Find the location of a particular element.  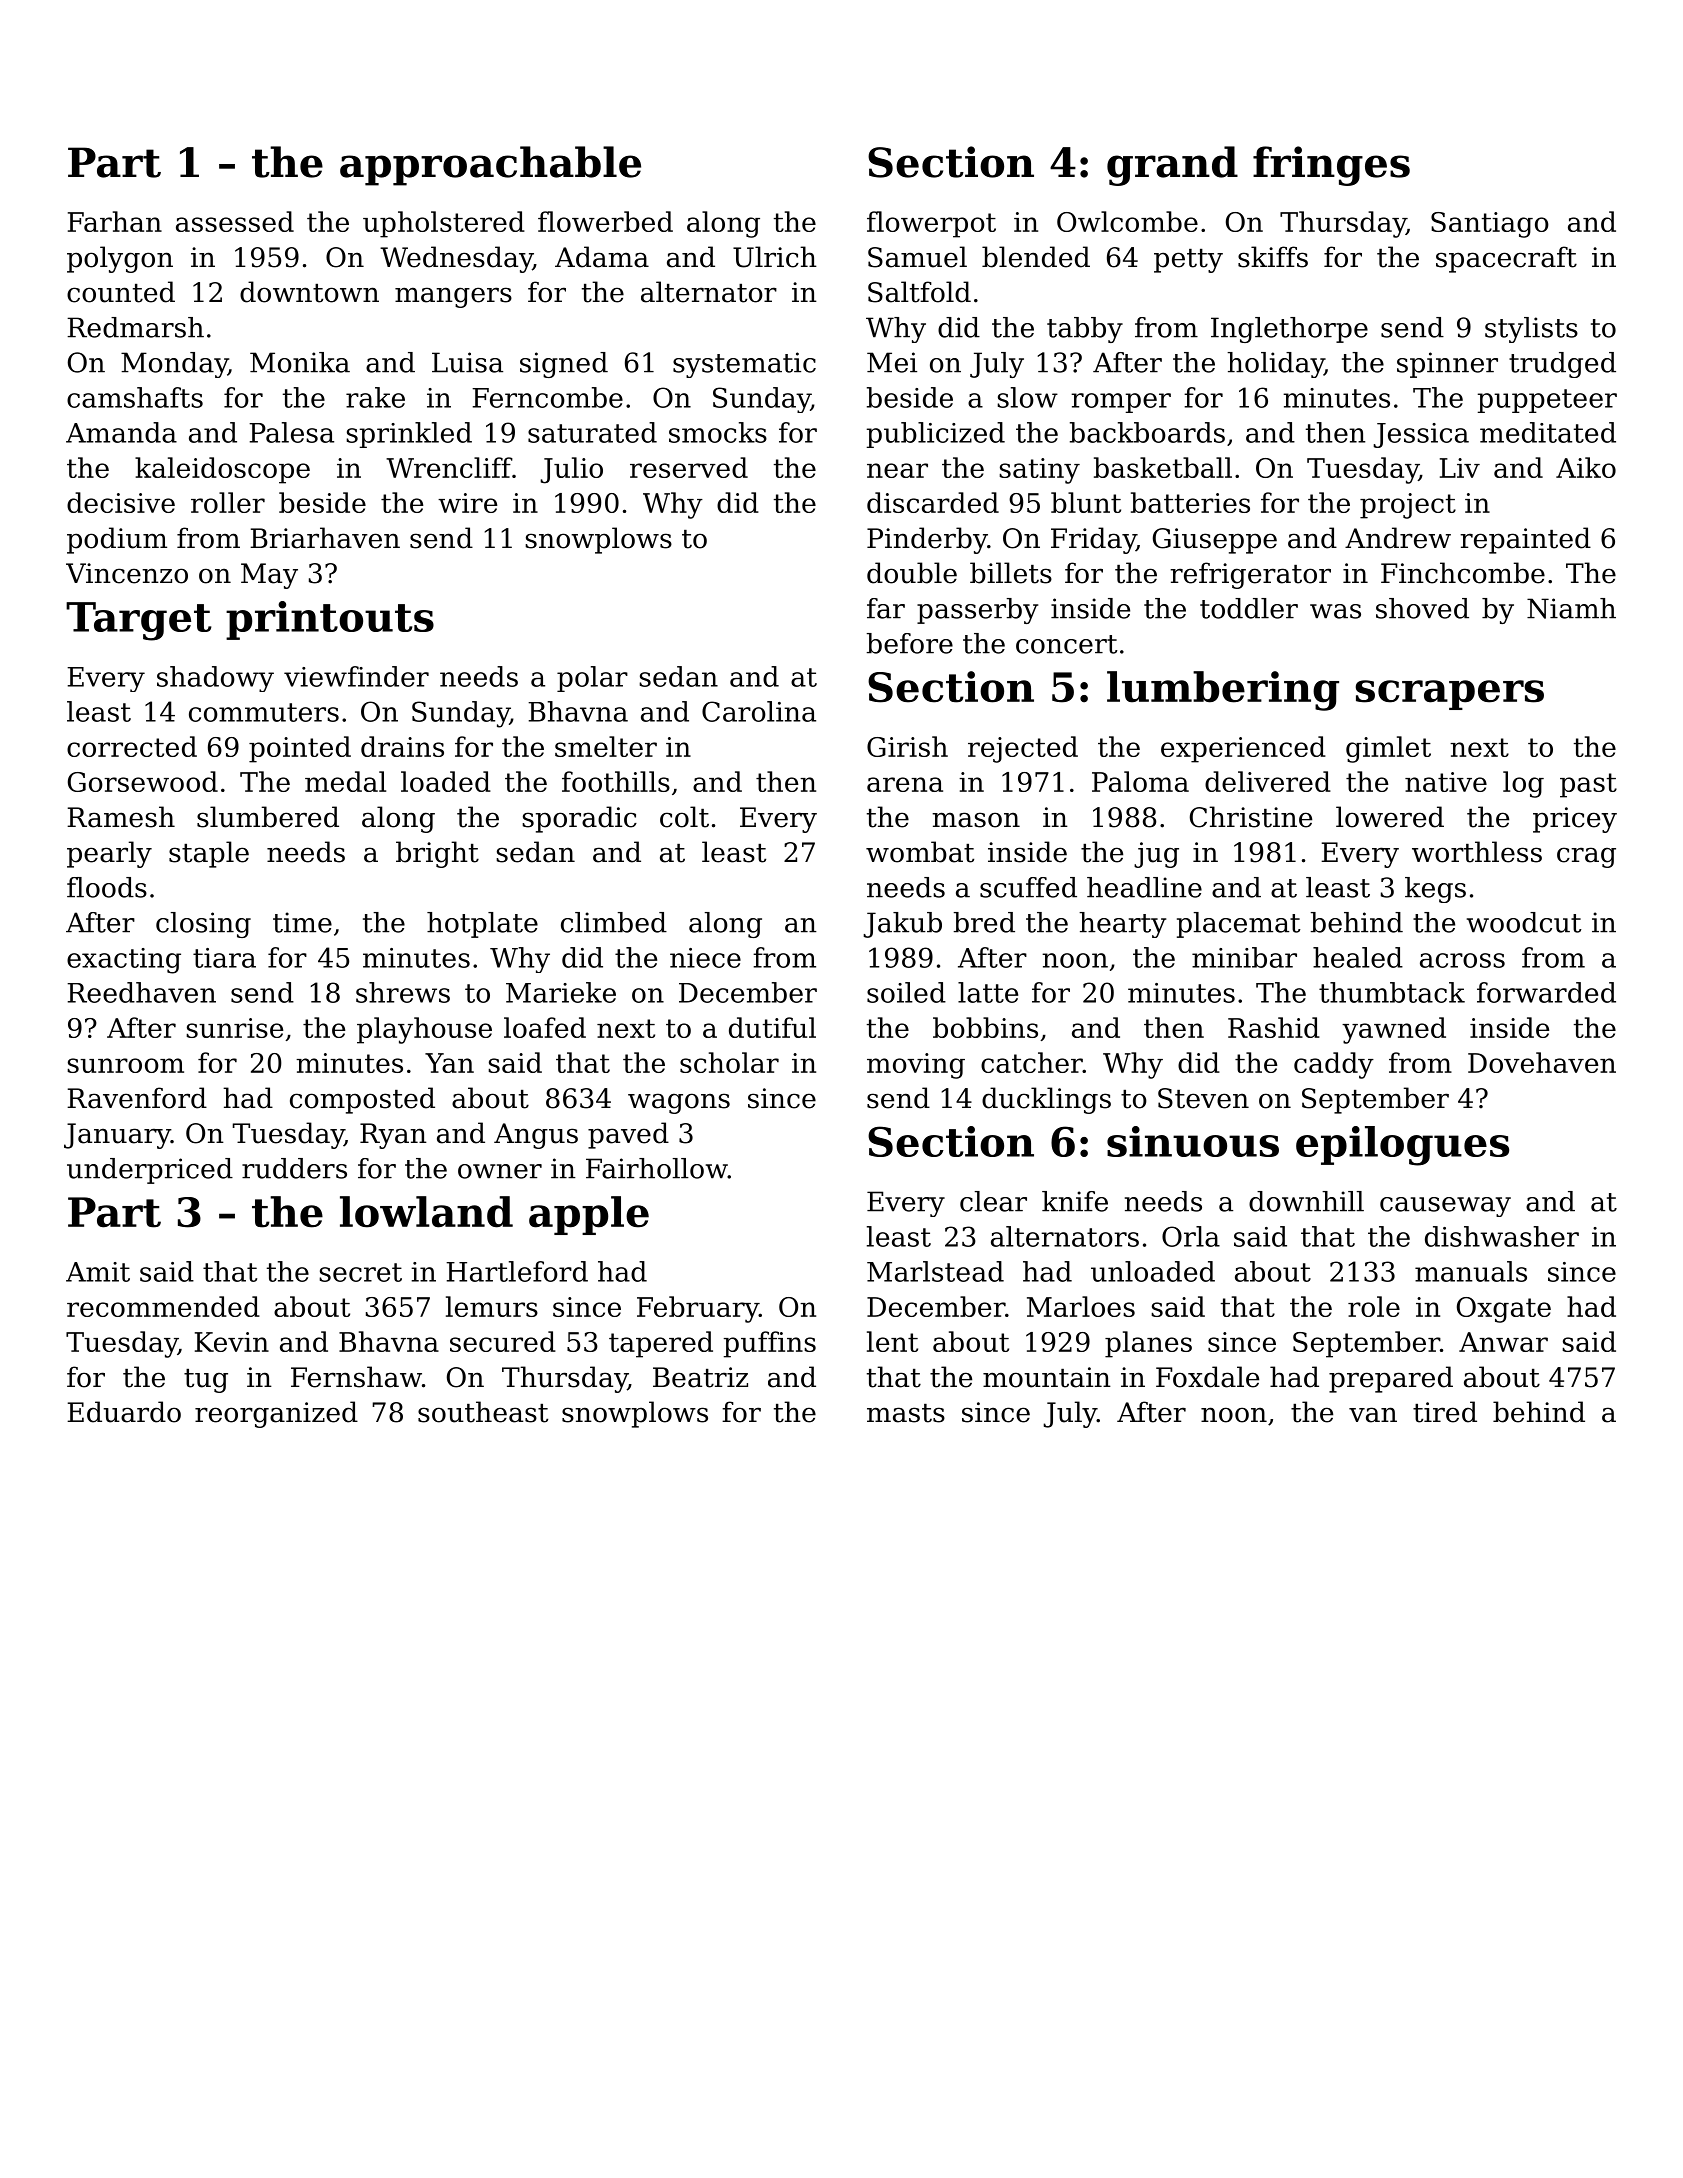

Aiko is located at coordinates (1586, 467).
